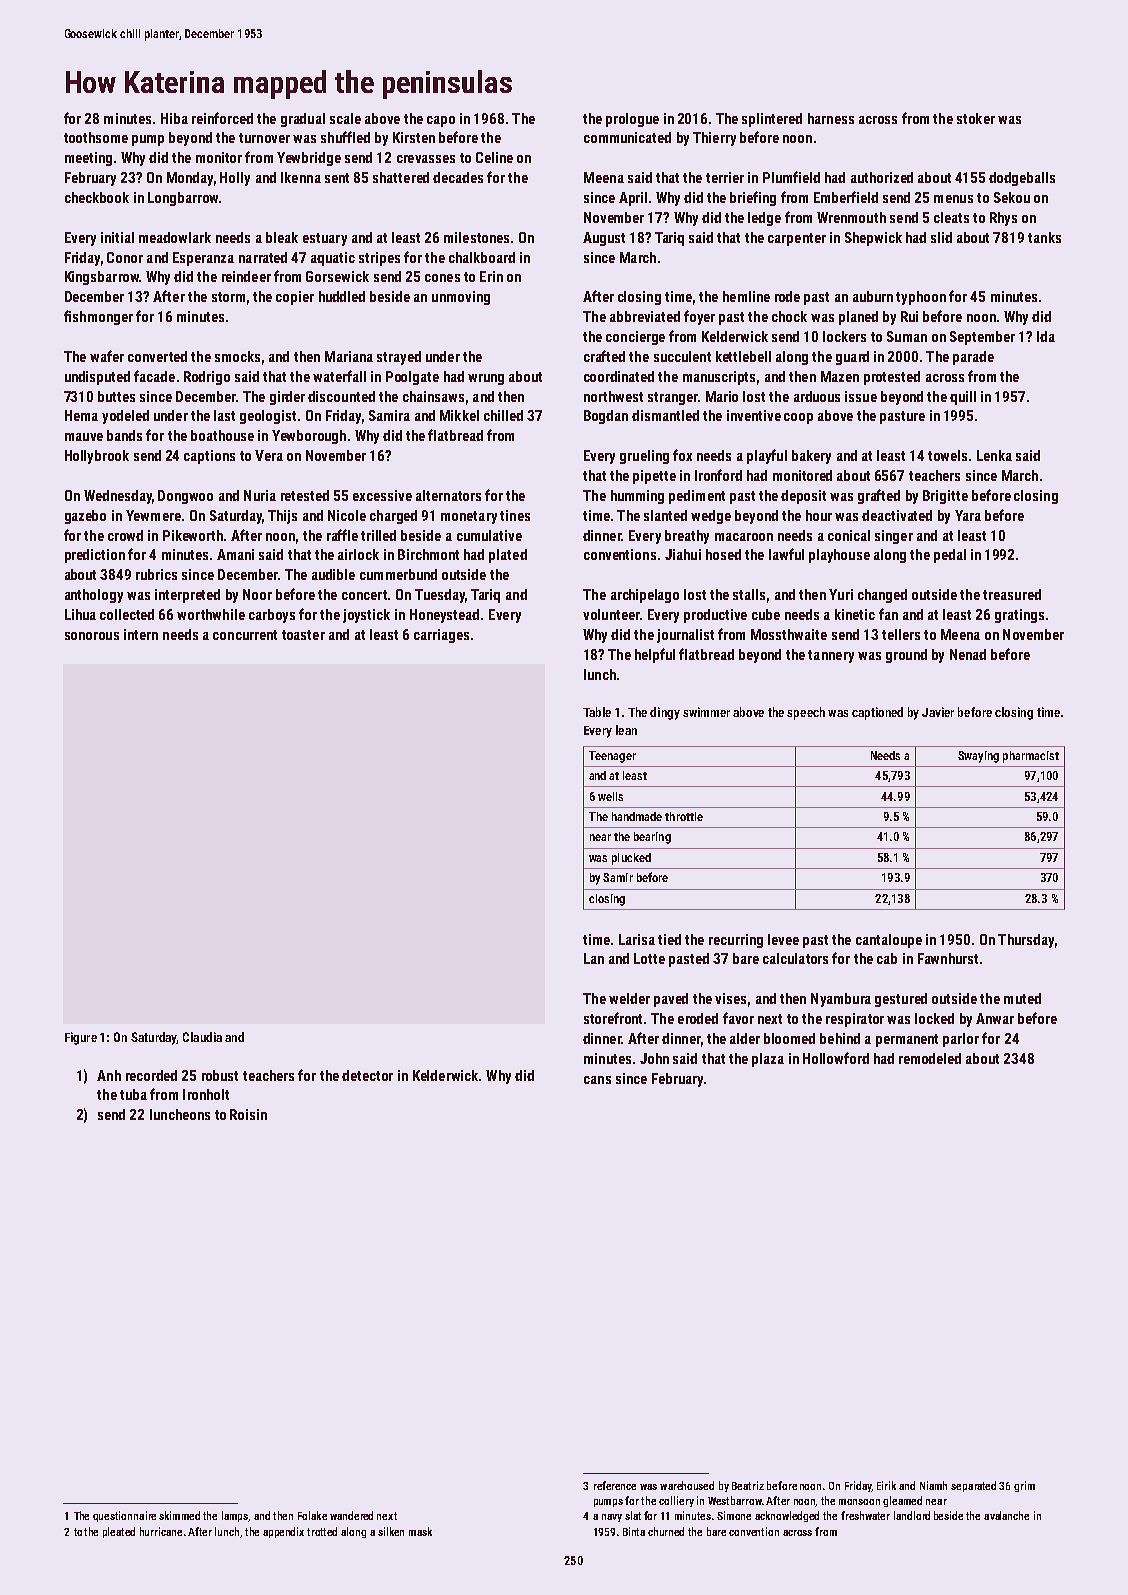 This screenshot has width=1128, height=1595. Describe the element at coordinates (714, 139) in the screenshot. I see `Thierry` at that location.
